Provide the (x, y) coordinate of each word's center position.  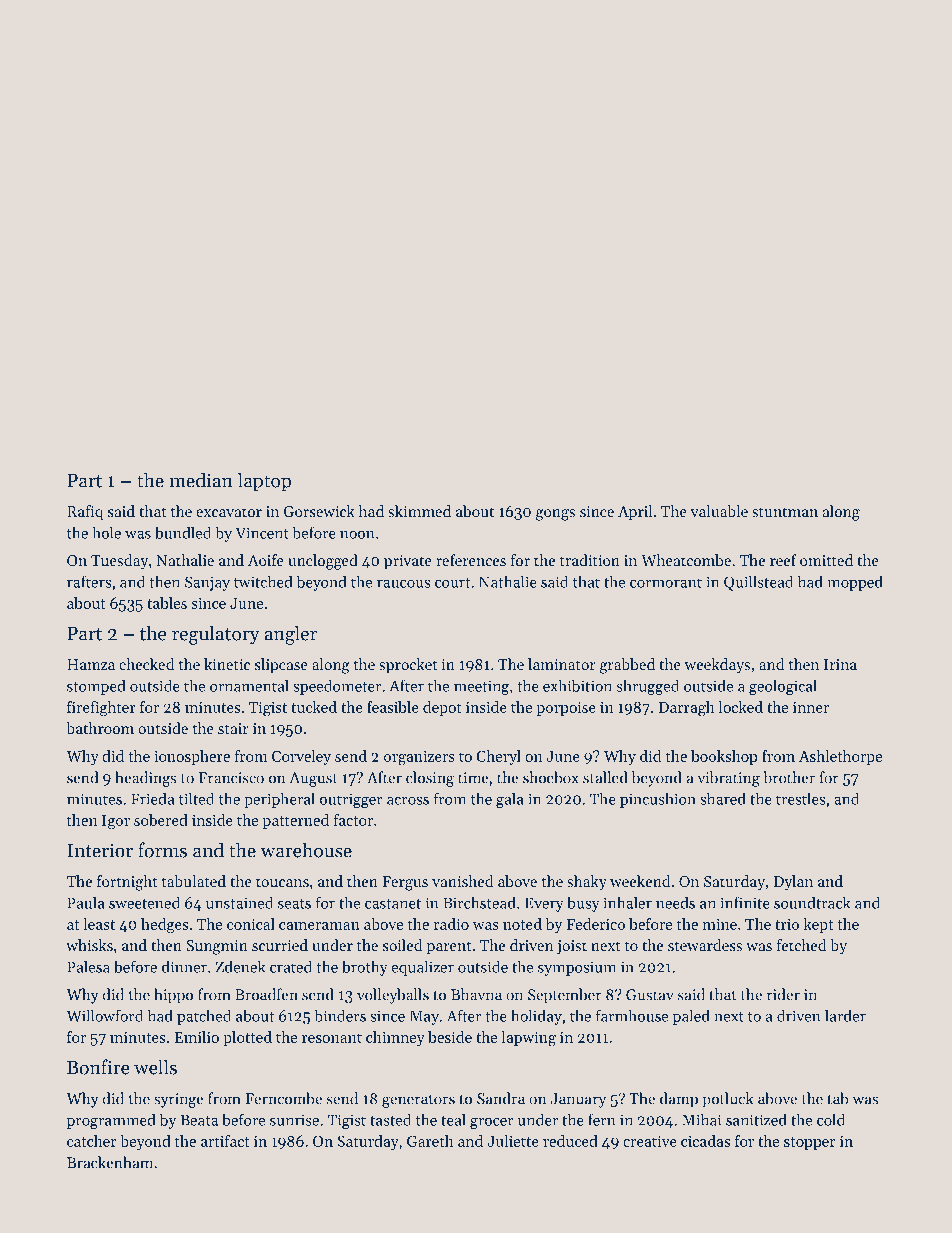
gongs (555, 515)
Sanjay (207, 583)
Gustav (650, 995)
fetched (801, 945)
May (424, 1017)
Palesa (88, 966)
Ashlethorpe (840, 757)
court (452, 583)
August (313, 779)
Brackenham (110, 1162)
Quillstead (758, 583)
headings (145, 779)
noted (522, 924)
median (201, 480)
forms (162, 850)
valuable (719, 511)
